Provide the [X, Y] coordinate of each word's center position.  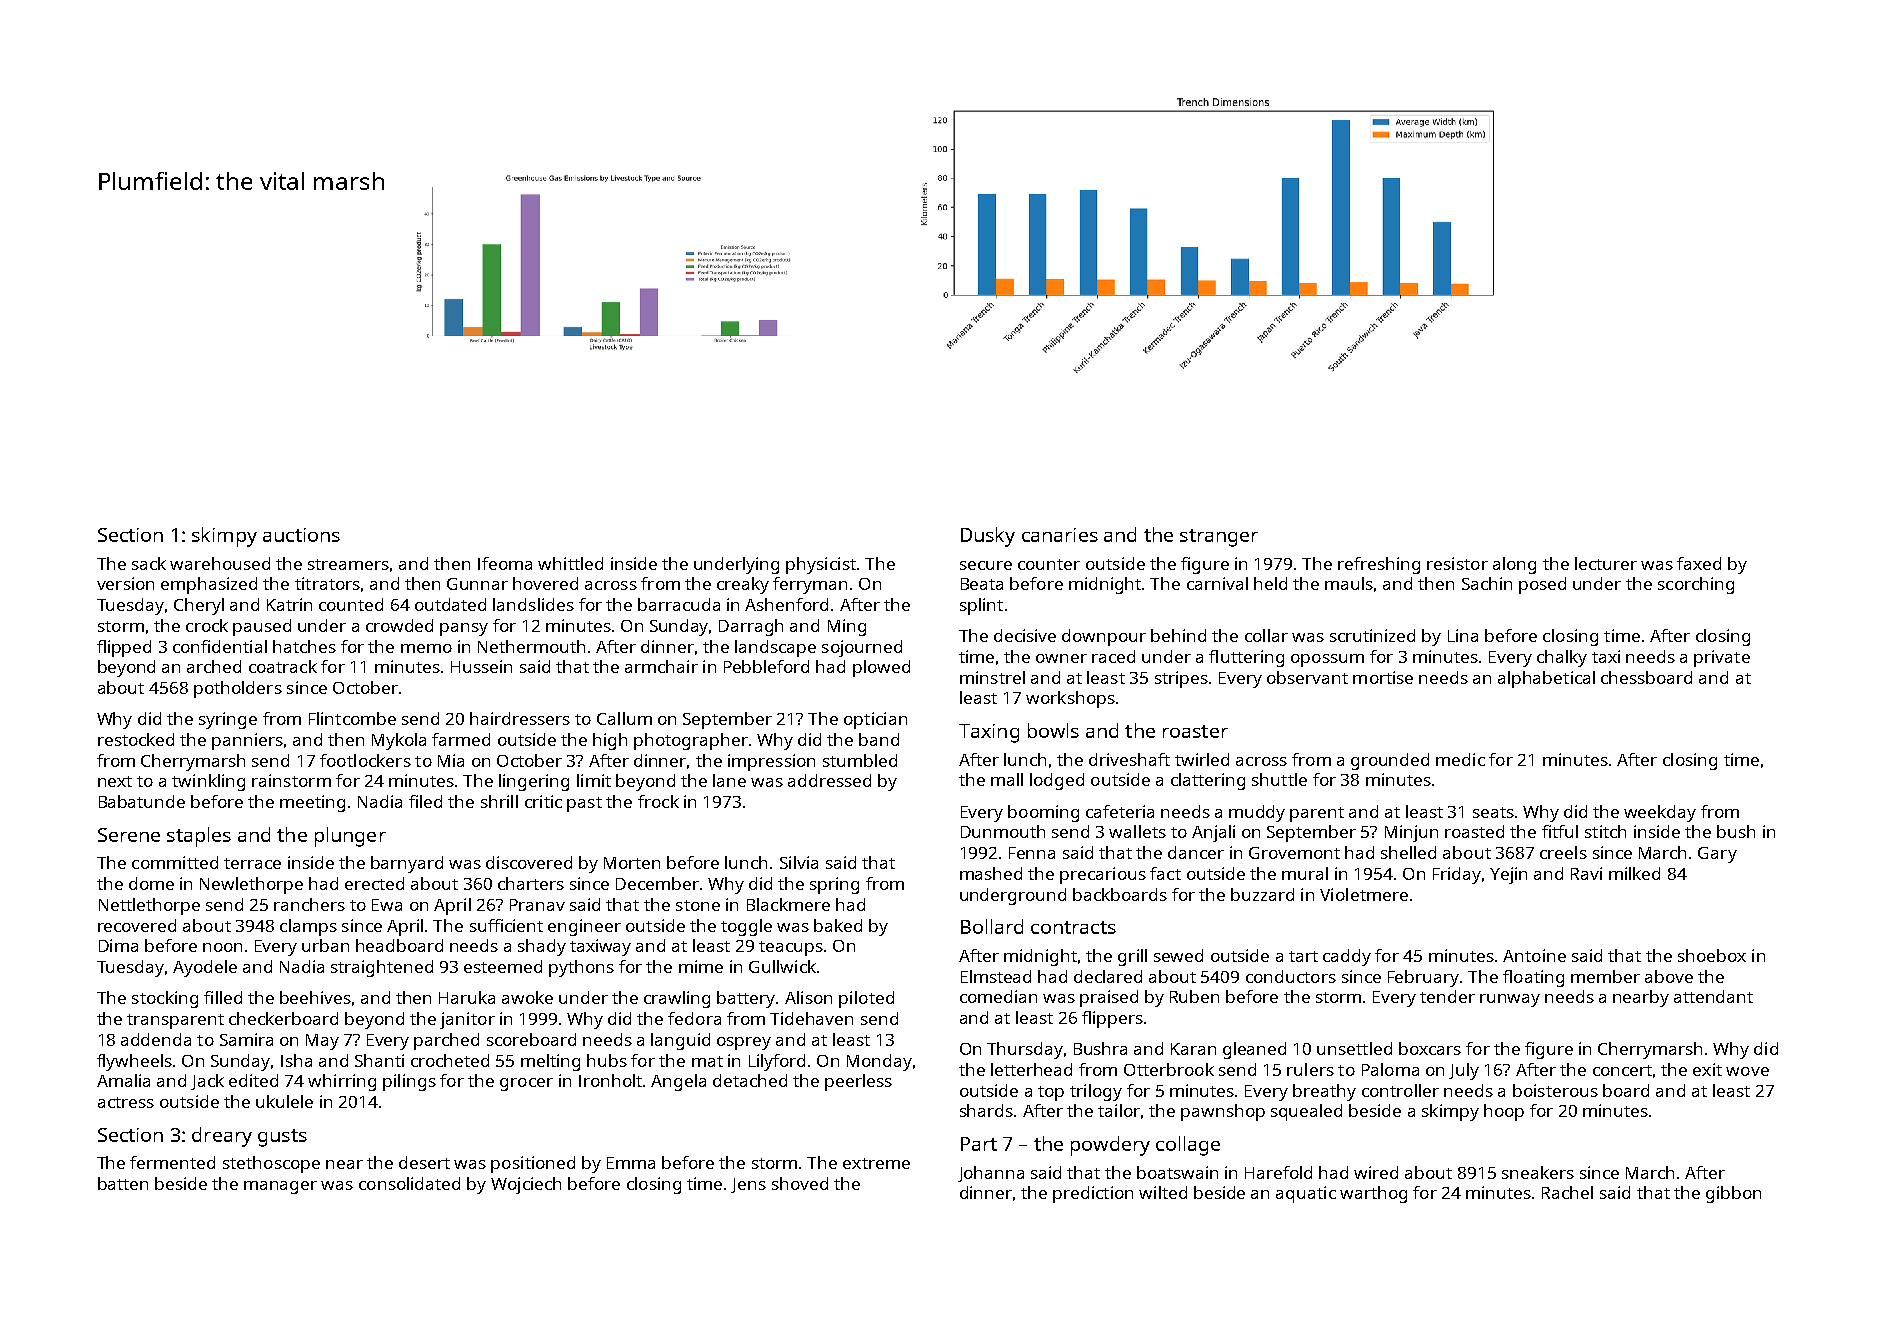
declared [1108, 976]
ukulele [284, 1101]
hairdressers [520, 718]
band [879, 739]
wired [1376, 1172]
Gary [1717, 855]
